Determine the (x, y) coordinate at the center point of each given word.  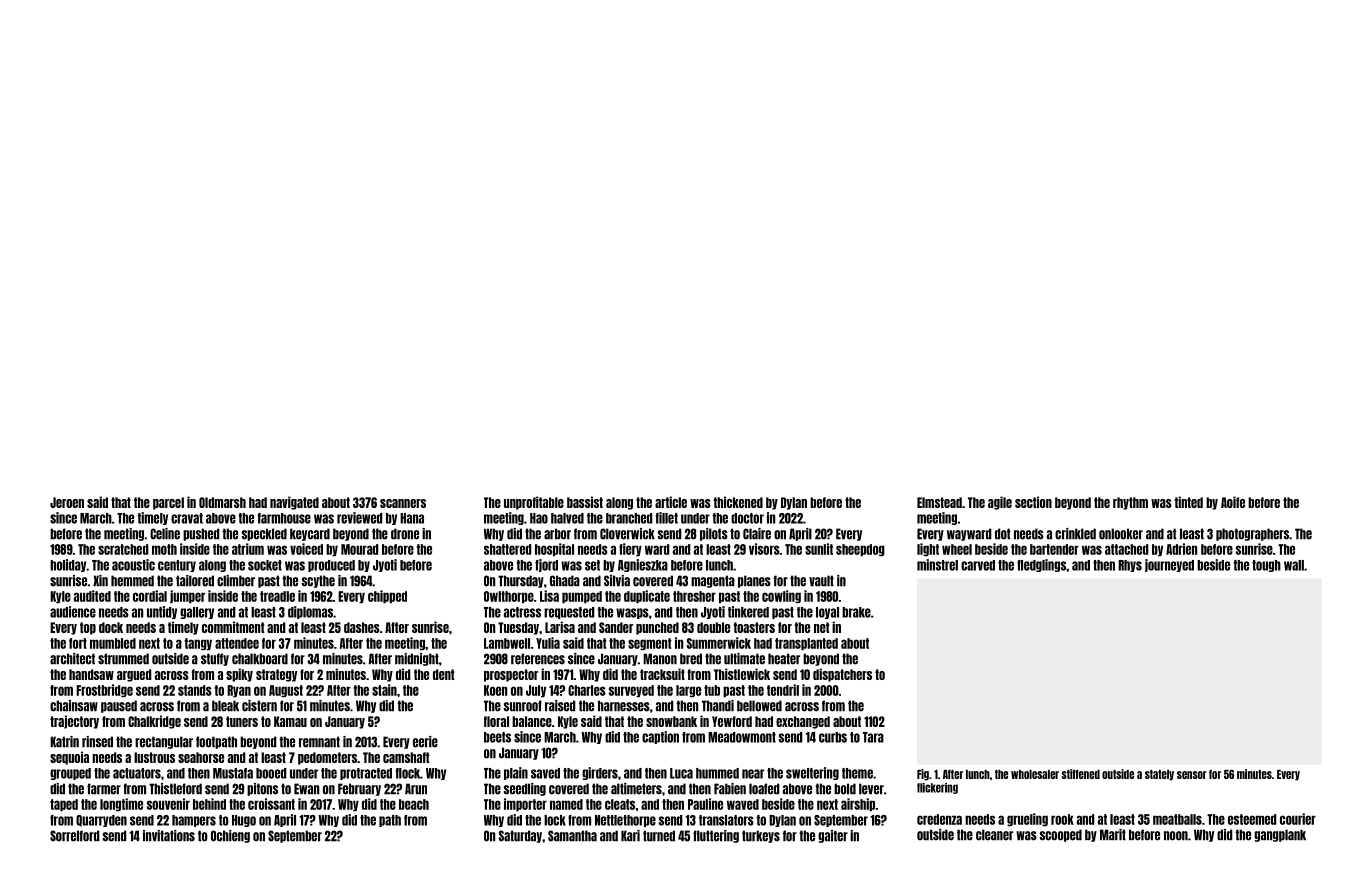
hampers (194, 821)
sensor (1192, 775)
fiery (630, 550)
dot (1003, 534)
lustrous (154, 757)
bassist (585, 502)
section (1033, 502)
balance (532, 721)
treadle (277, 596)
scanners (403, 503)
